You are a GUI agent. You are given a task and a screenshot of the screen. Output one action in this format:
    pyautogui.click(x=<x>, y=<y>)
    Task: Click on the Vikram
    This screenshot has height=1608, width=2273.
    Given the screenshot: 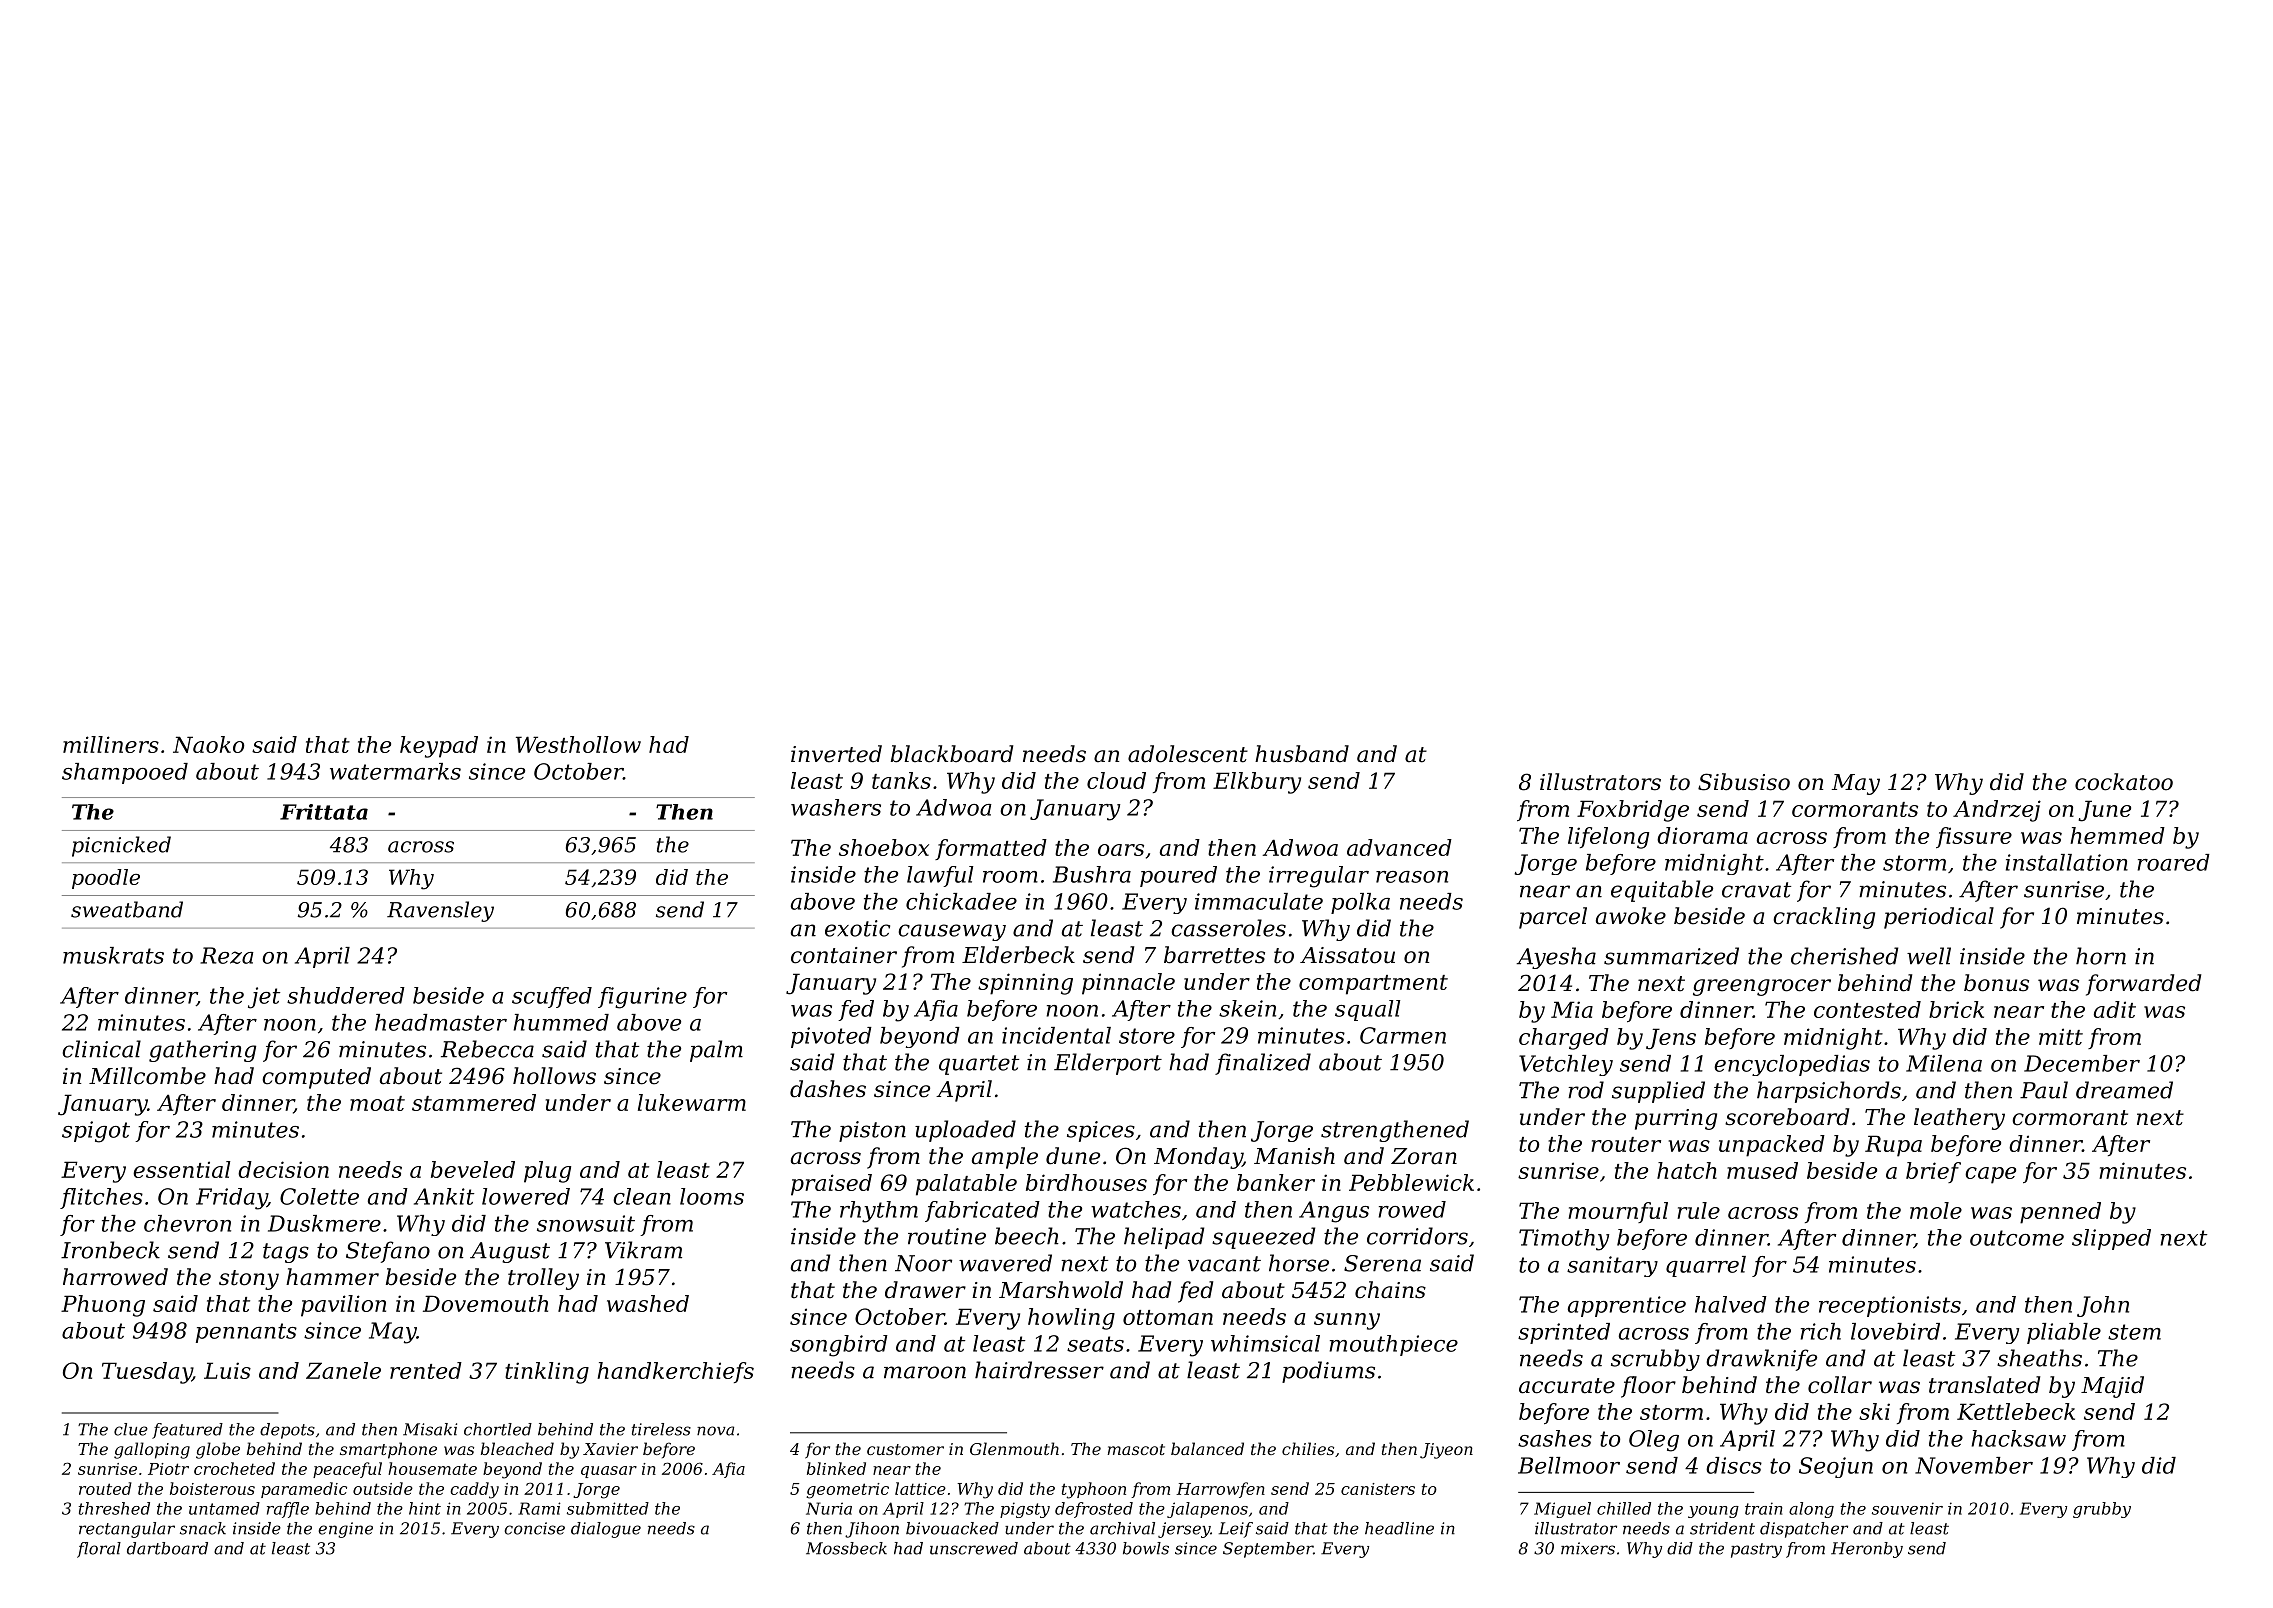 What is the action you would take?
    pyautogui.click(x=643, y=1250)
